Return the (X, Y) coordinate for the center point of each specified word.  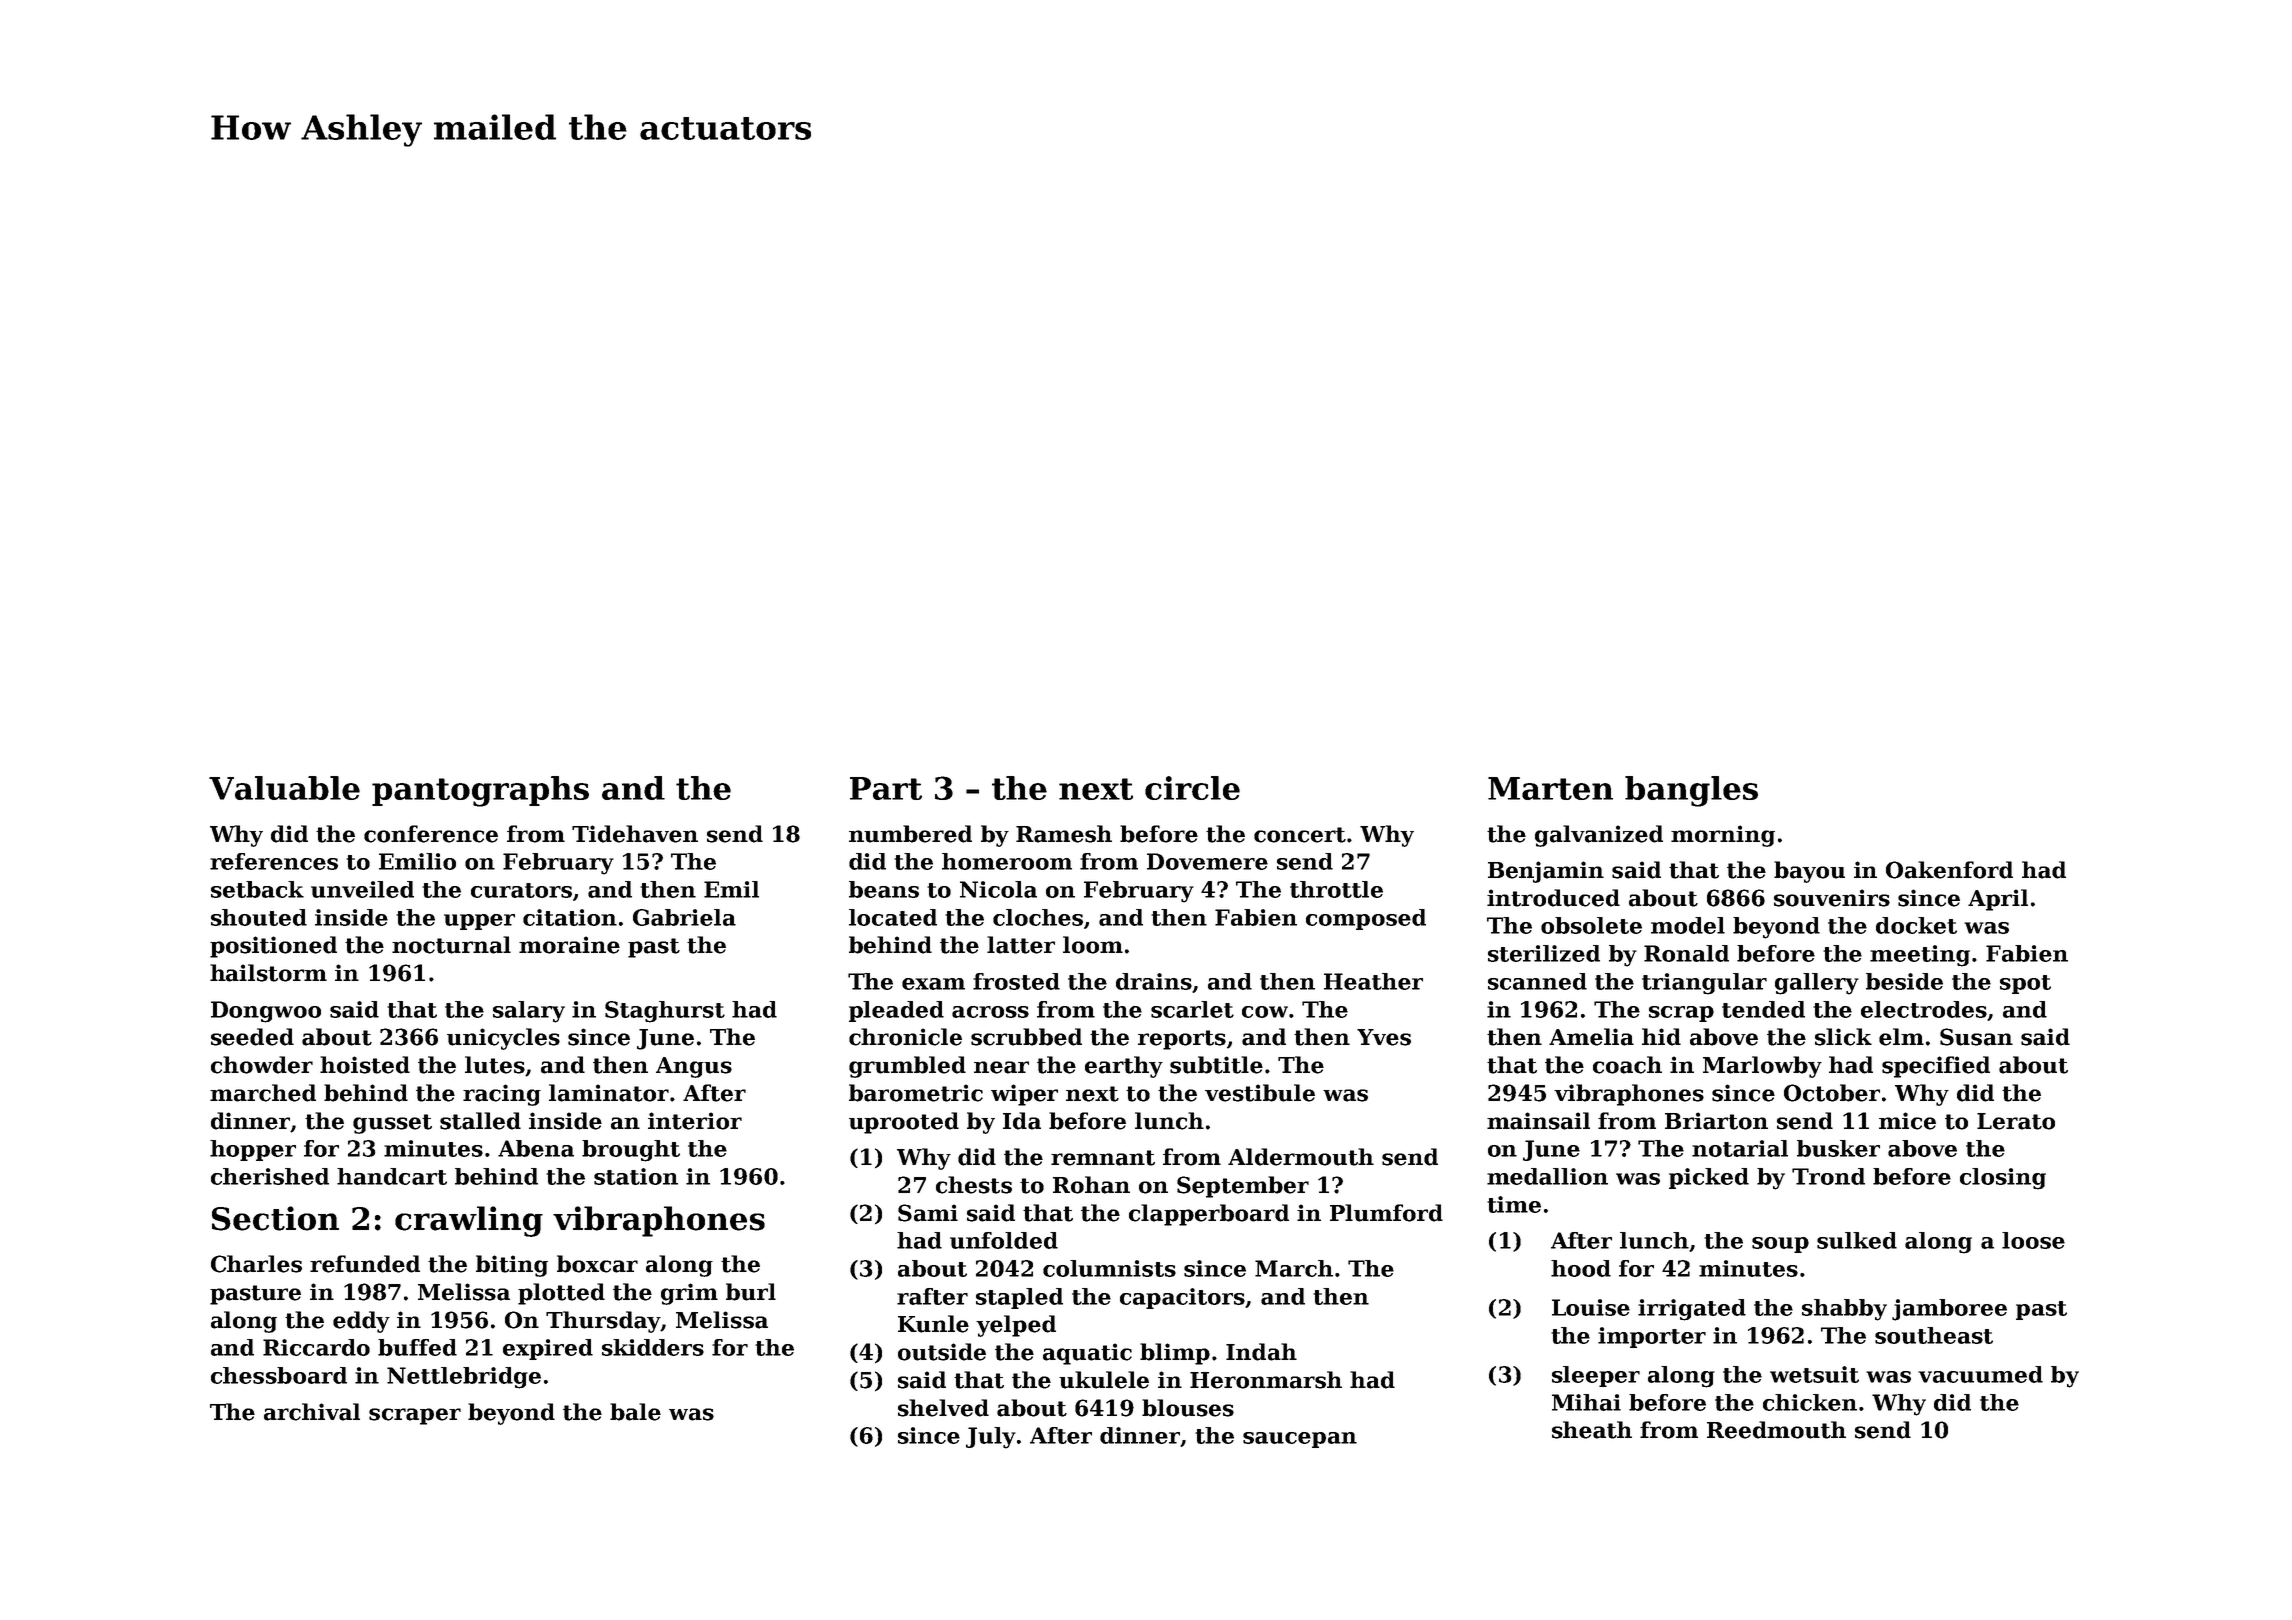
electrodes (1924, 1009)
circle (1192, 788)
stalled (480, 1121)
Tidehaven (635, 834)
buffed (417, 1347)
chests (974, 1185)
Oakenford (1949, 870)
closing (2003, 1179)
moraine (569, 945)
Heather (1373, 981)
